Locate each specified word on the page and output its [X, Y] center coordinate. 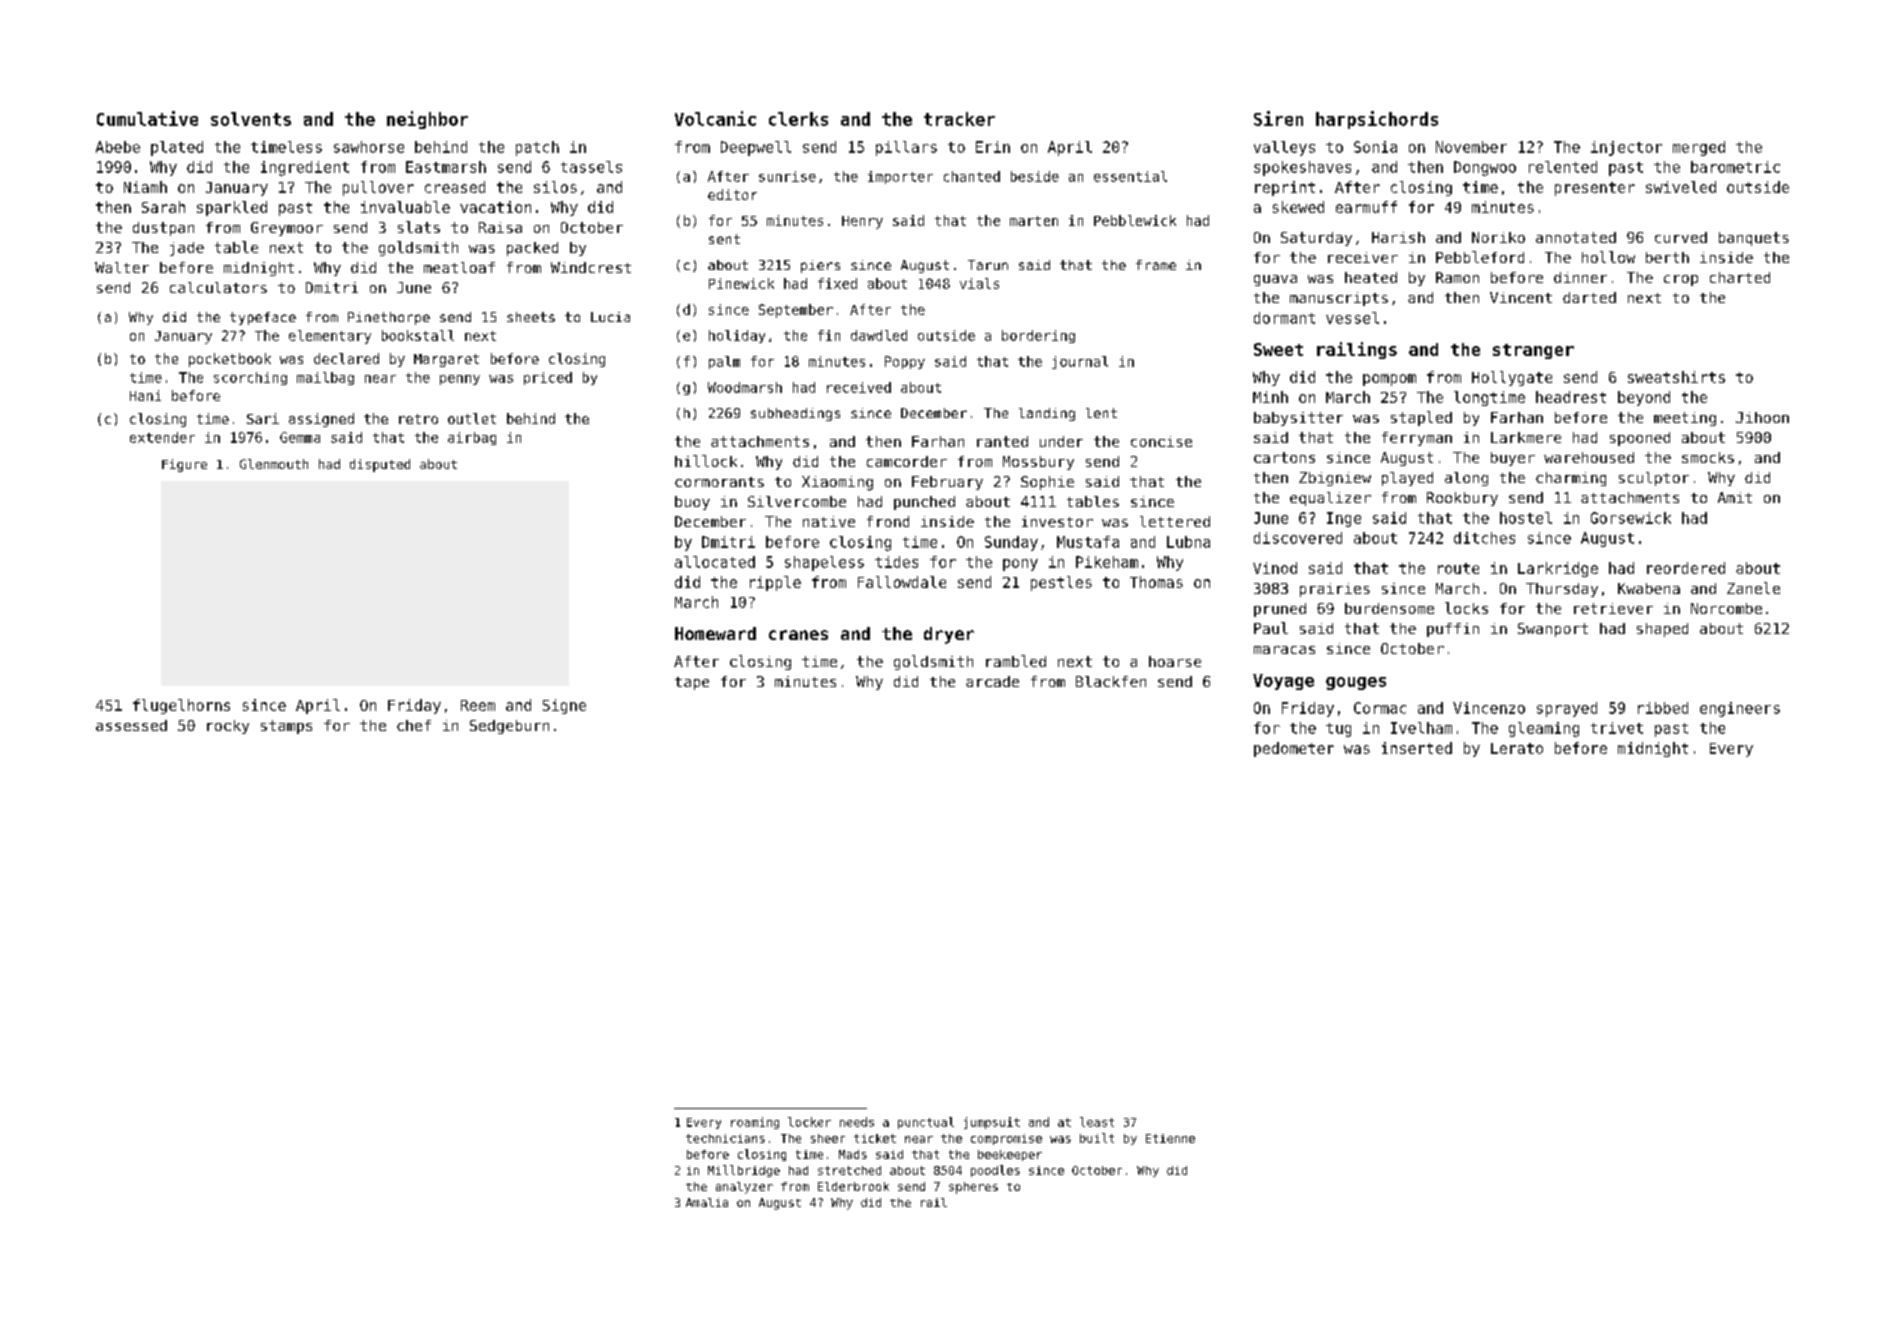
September [796, 311]
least [1097, 1122]
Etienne [1170, 1138]
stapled [1421, 418]
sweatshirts [1676, 377]
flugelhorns [181, 706]
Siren [1278, 118]
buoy [692, 503]
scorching [250, 378]
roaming [755, 1123]
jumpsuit [992, 1123]
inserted [1417, 748]
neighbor [427, 120]
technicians [725, 1138]
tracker [959, 119]
